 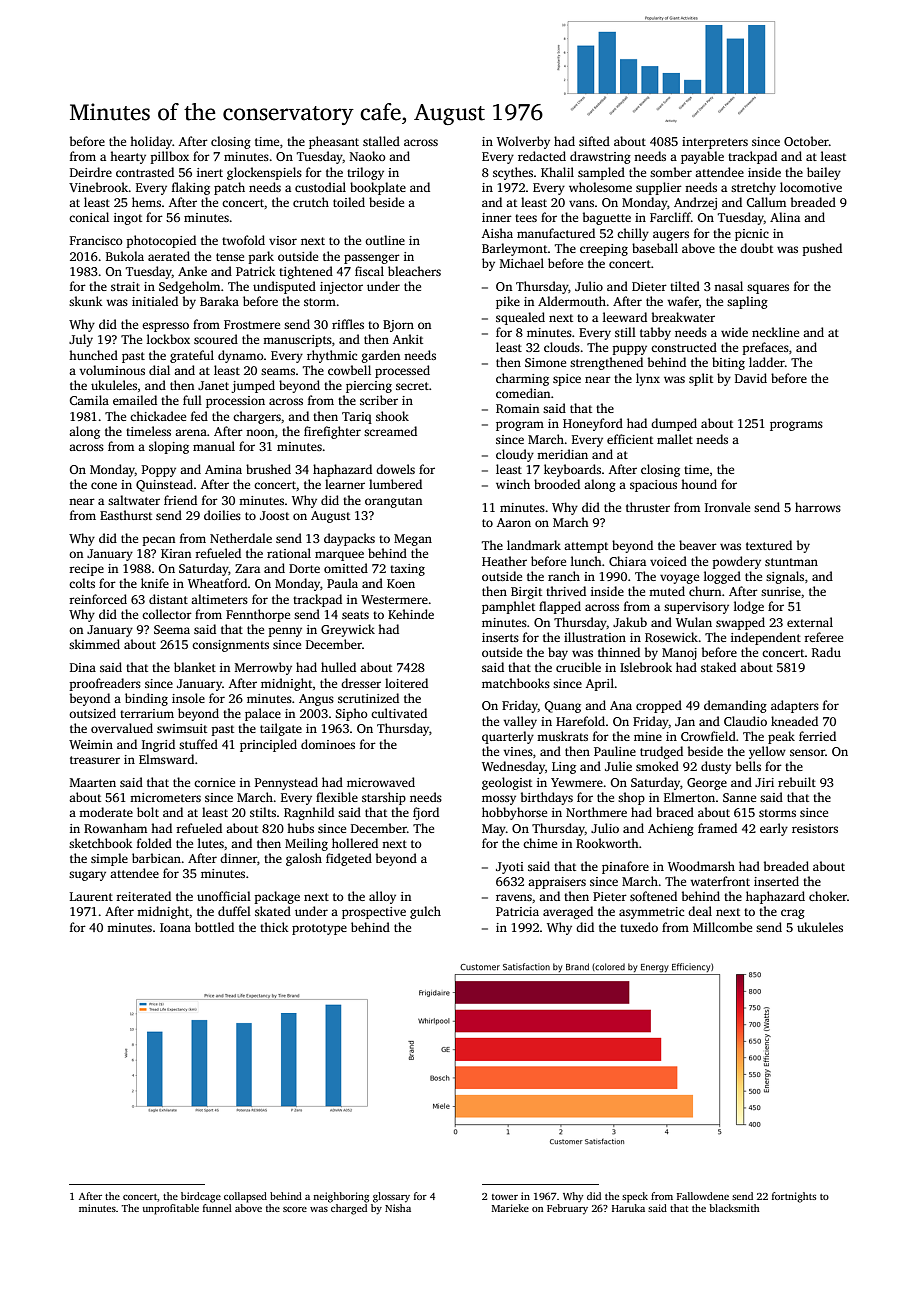 What do you see at coordinates (507, 783) in the page?
I see `geologist` at bounding box center [507, 783].
